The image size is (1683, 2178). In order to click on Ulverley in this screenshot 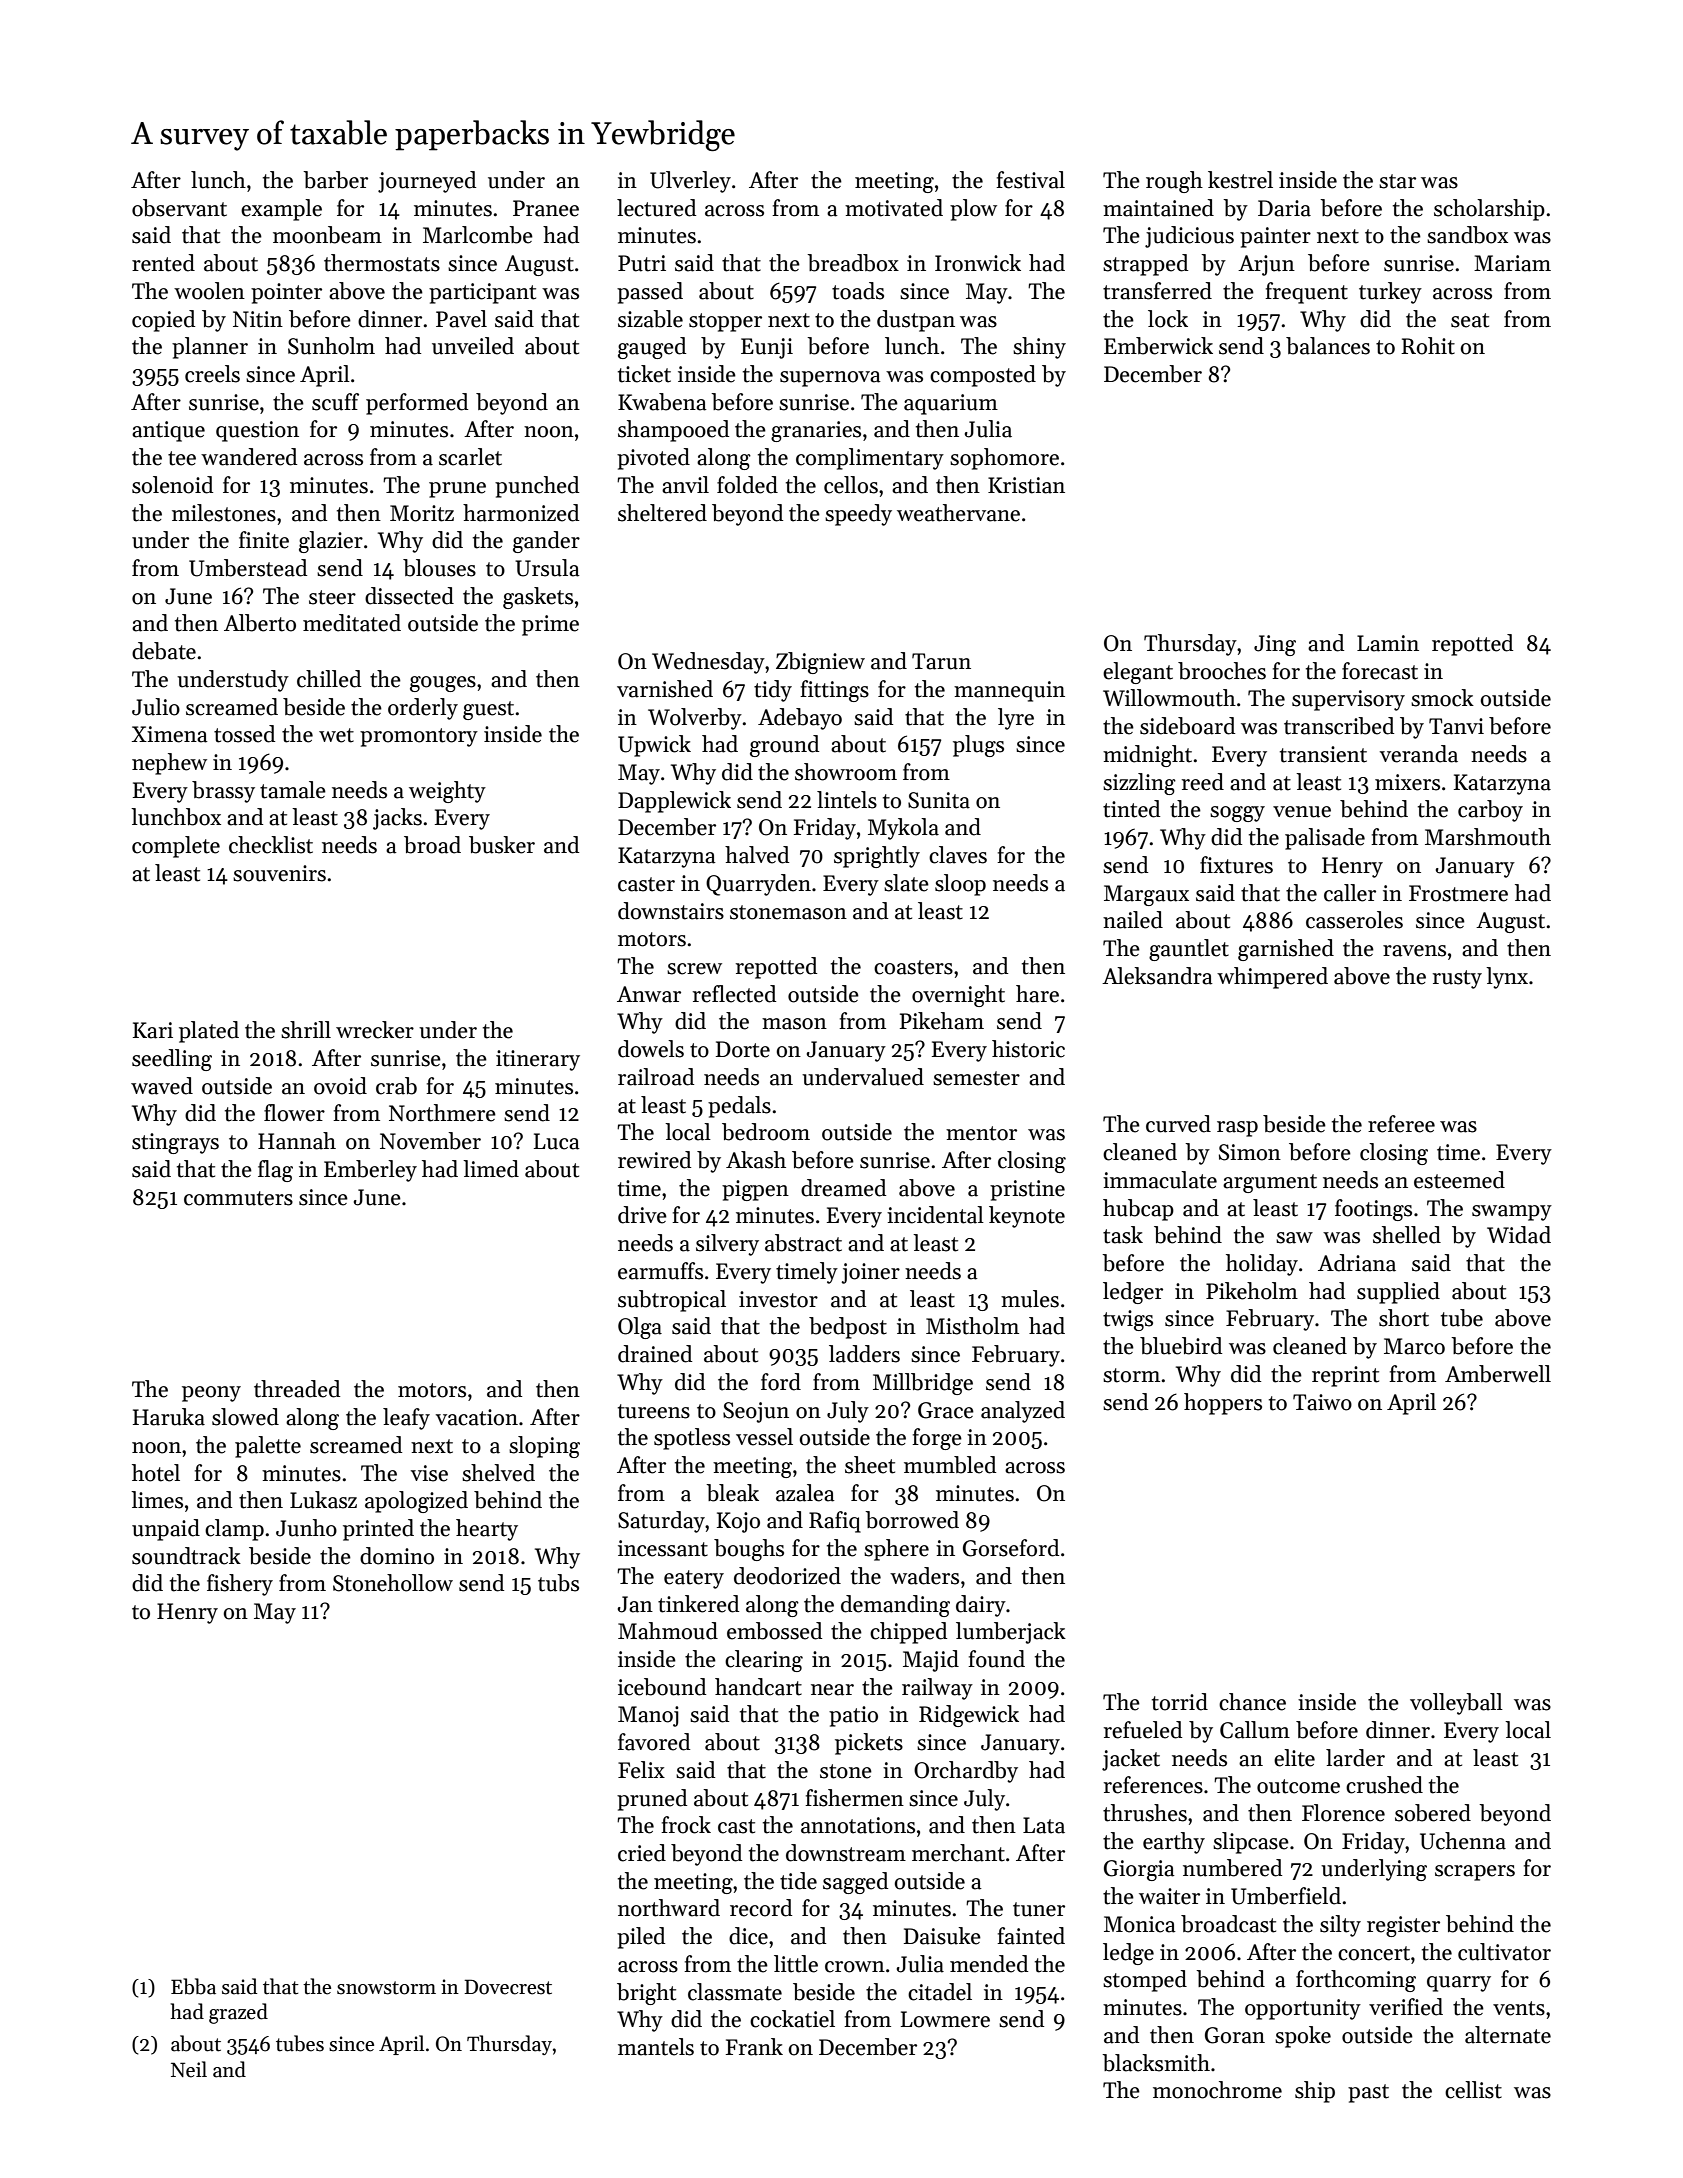, I will do `click(690, 182)`.
